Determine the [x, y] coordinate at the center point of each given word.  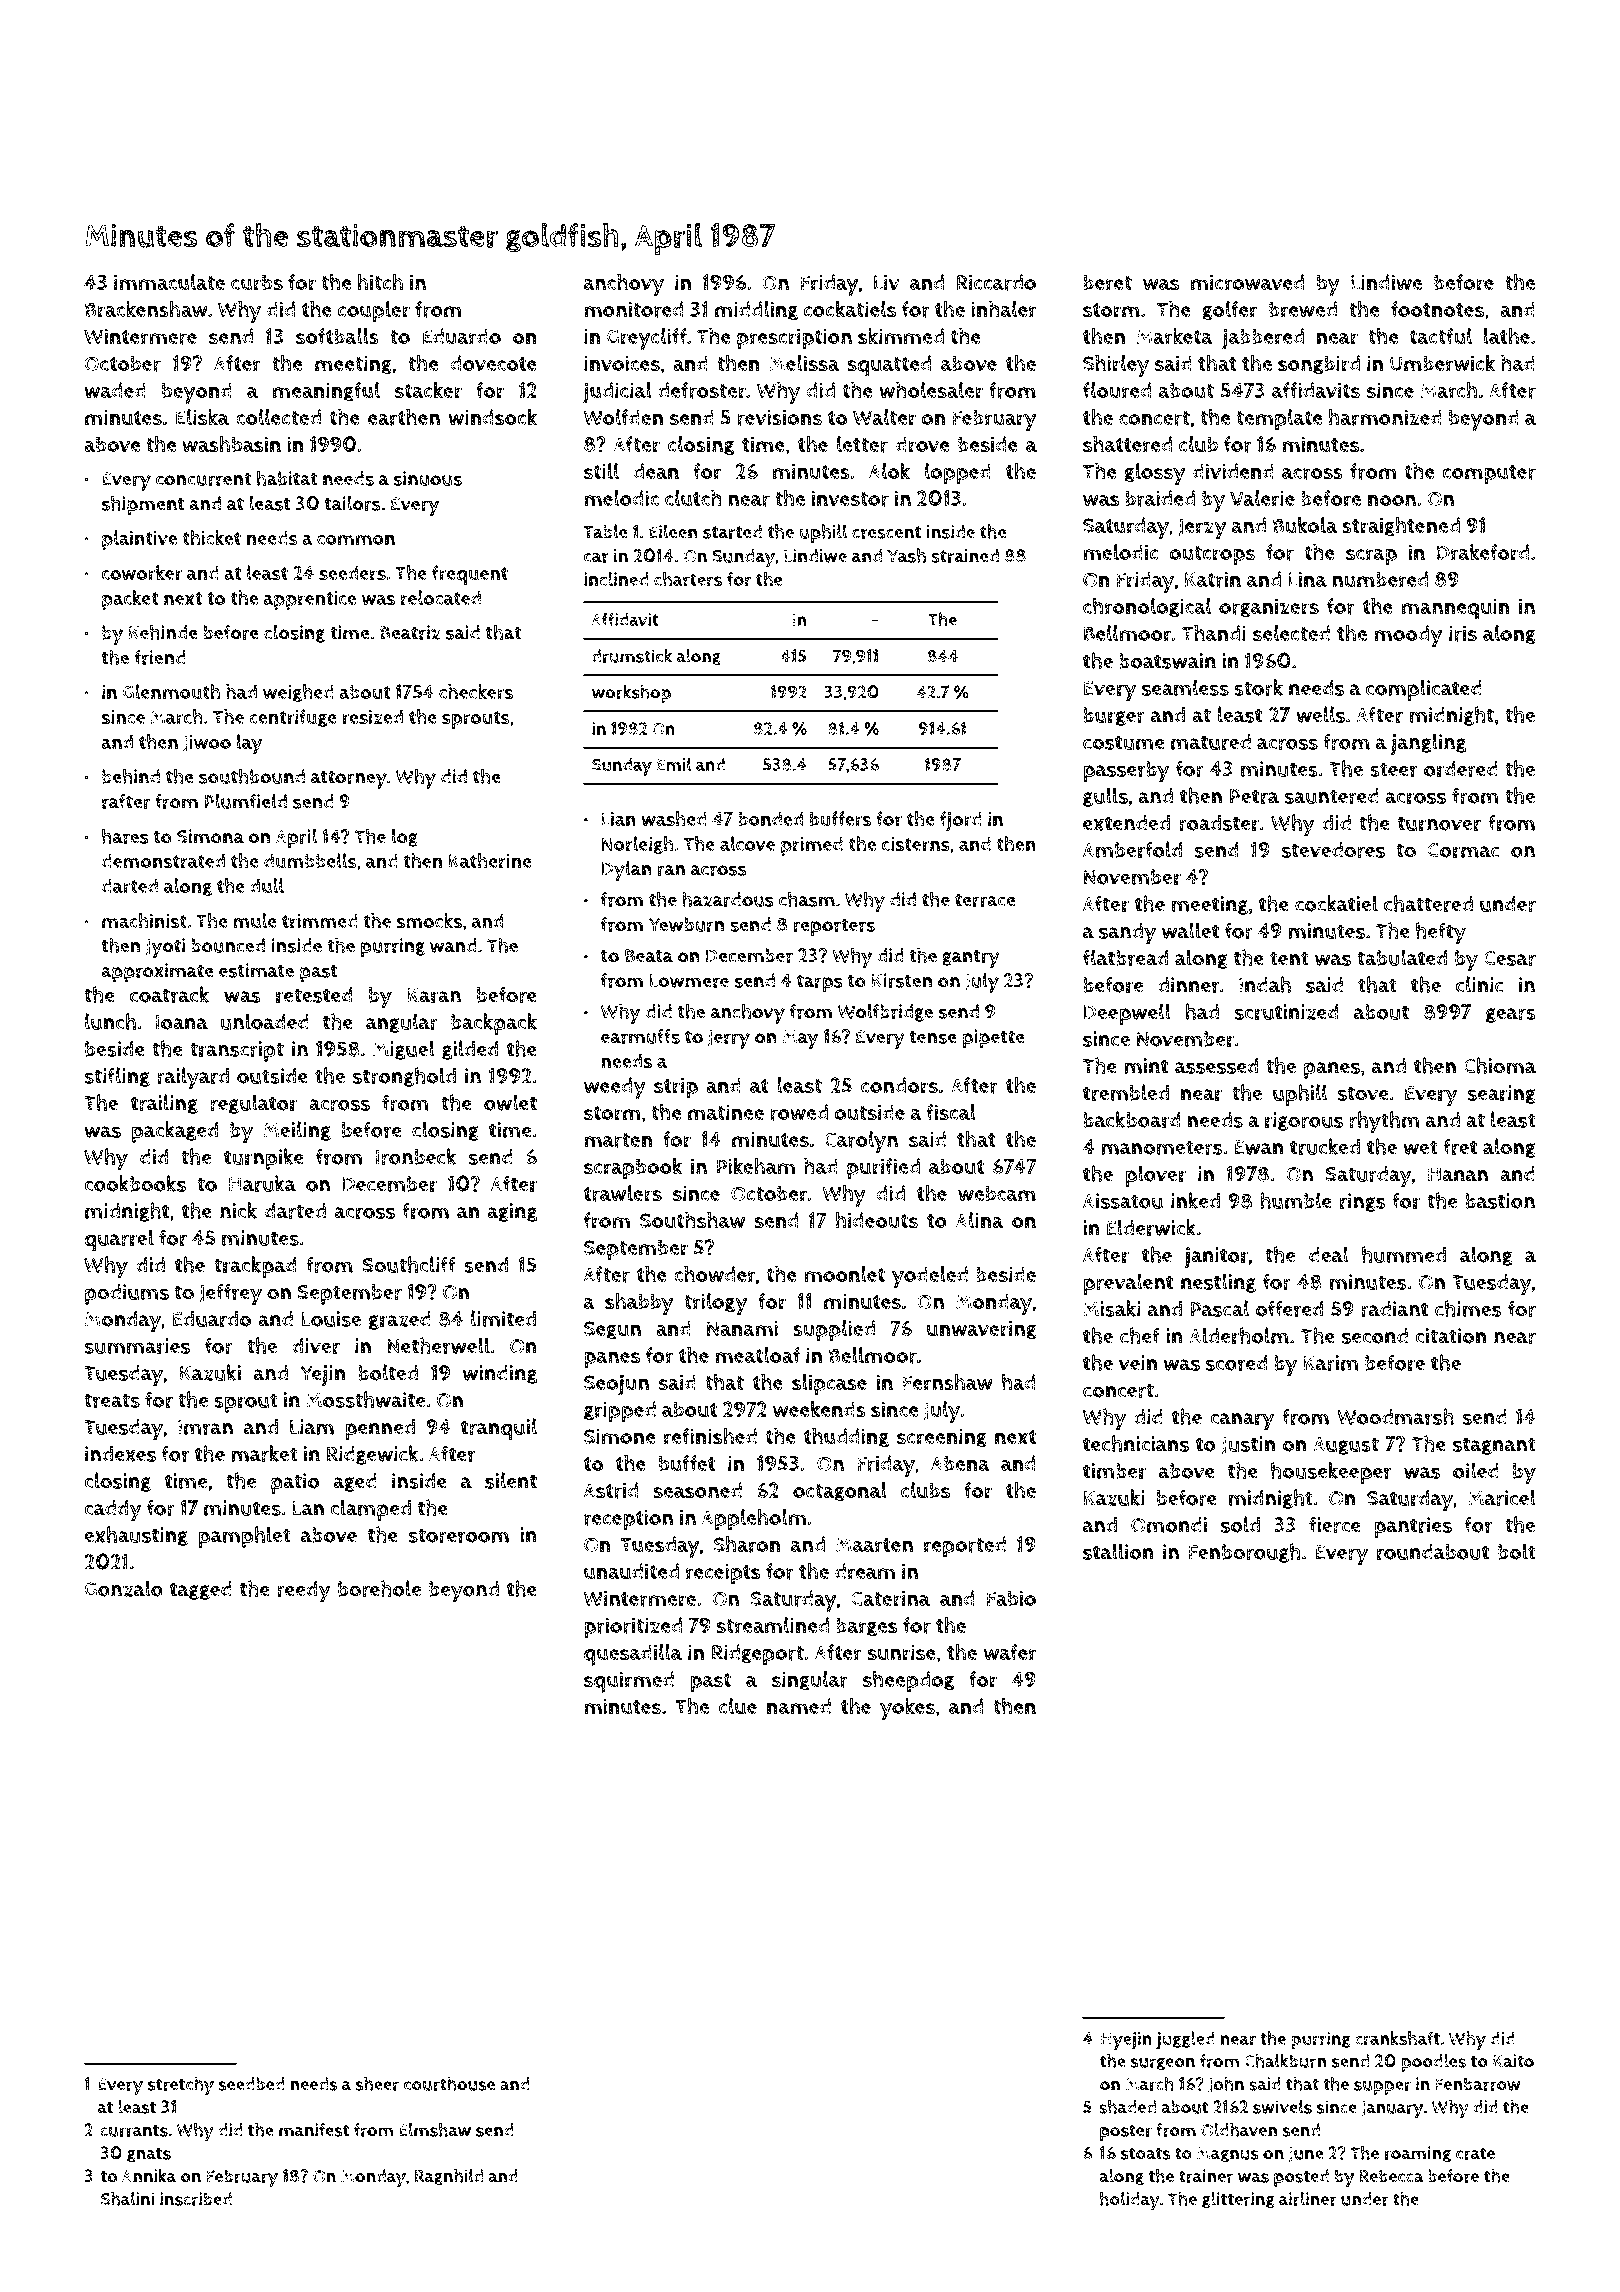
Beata [649, 956]
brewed [1303, 309]
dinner [1189, 985]
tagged [201, 1590]
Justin [1249, 1445]
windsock [492, 417]
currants [134, 2130]
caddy [113, 1511]
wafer [1010, 1652]
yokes [907, 1709]
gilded [470, 1050]
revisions [779, 417]
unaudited [631, 1571]
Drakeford [1483, 552]
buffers [840, 819]
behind [131, 776]
